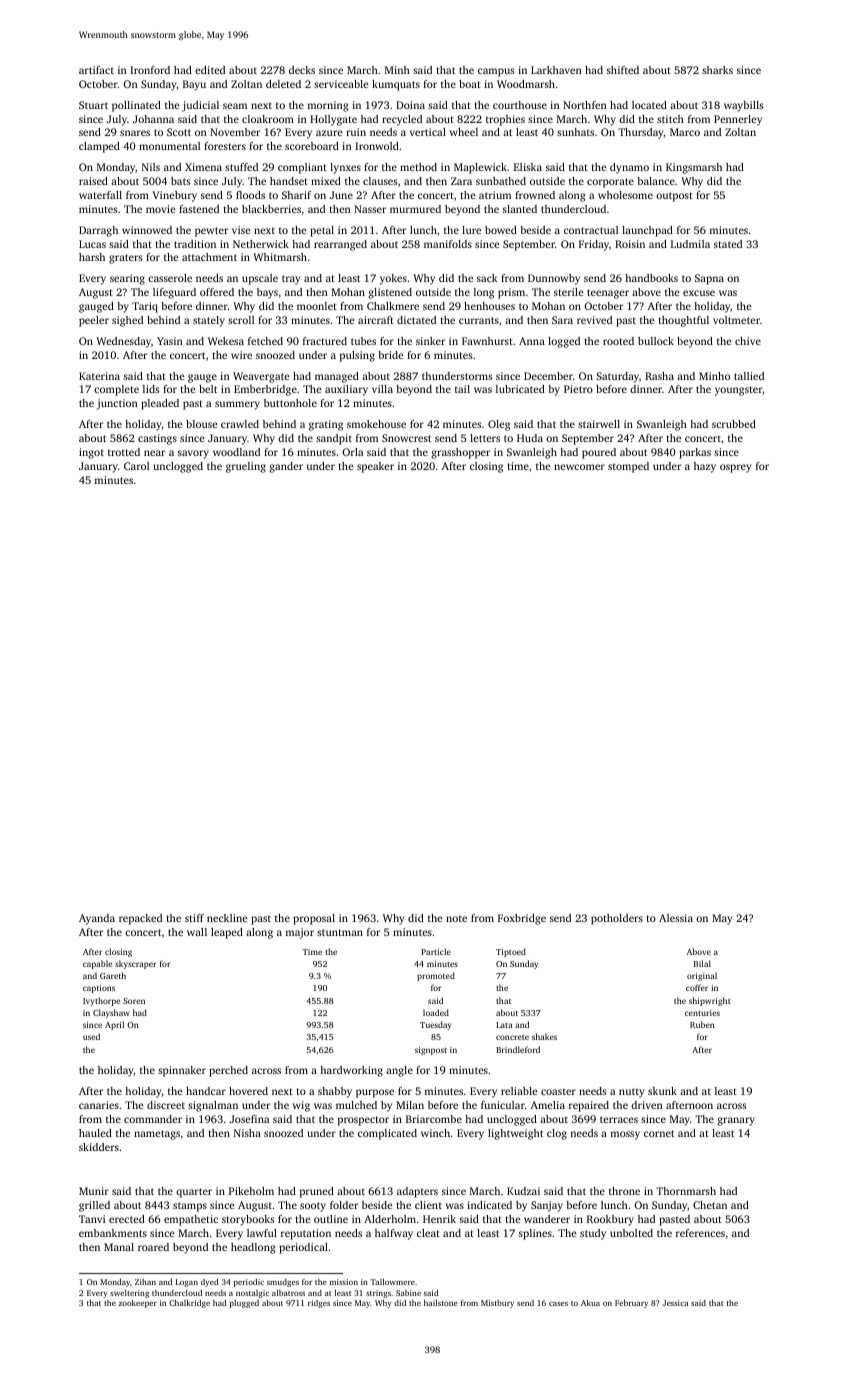 This document has height=1400, width=849. I want to click on Woodmarsh, so click(526, 84).
